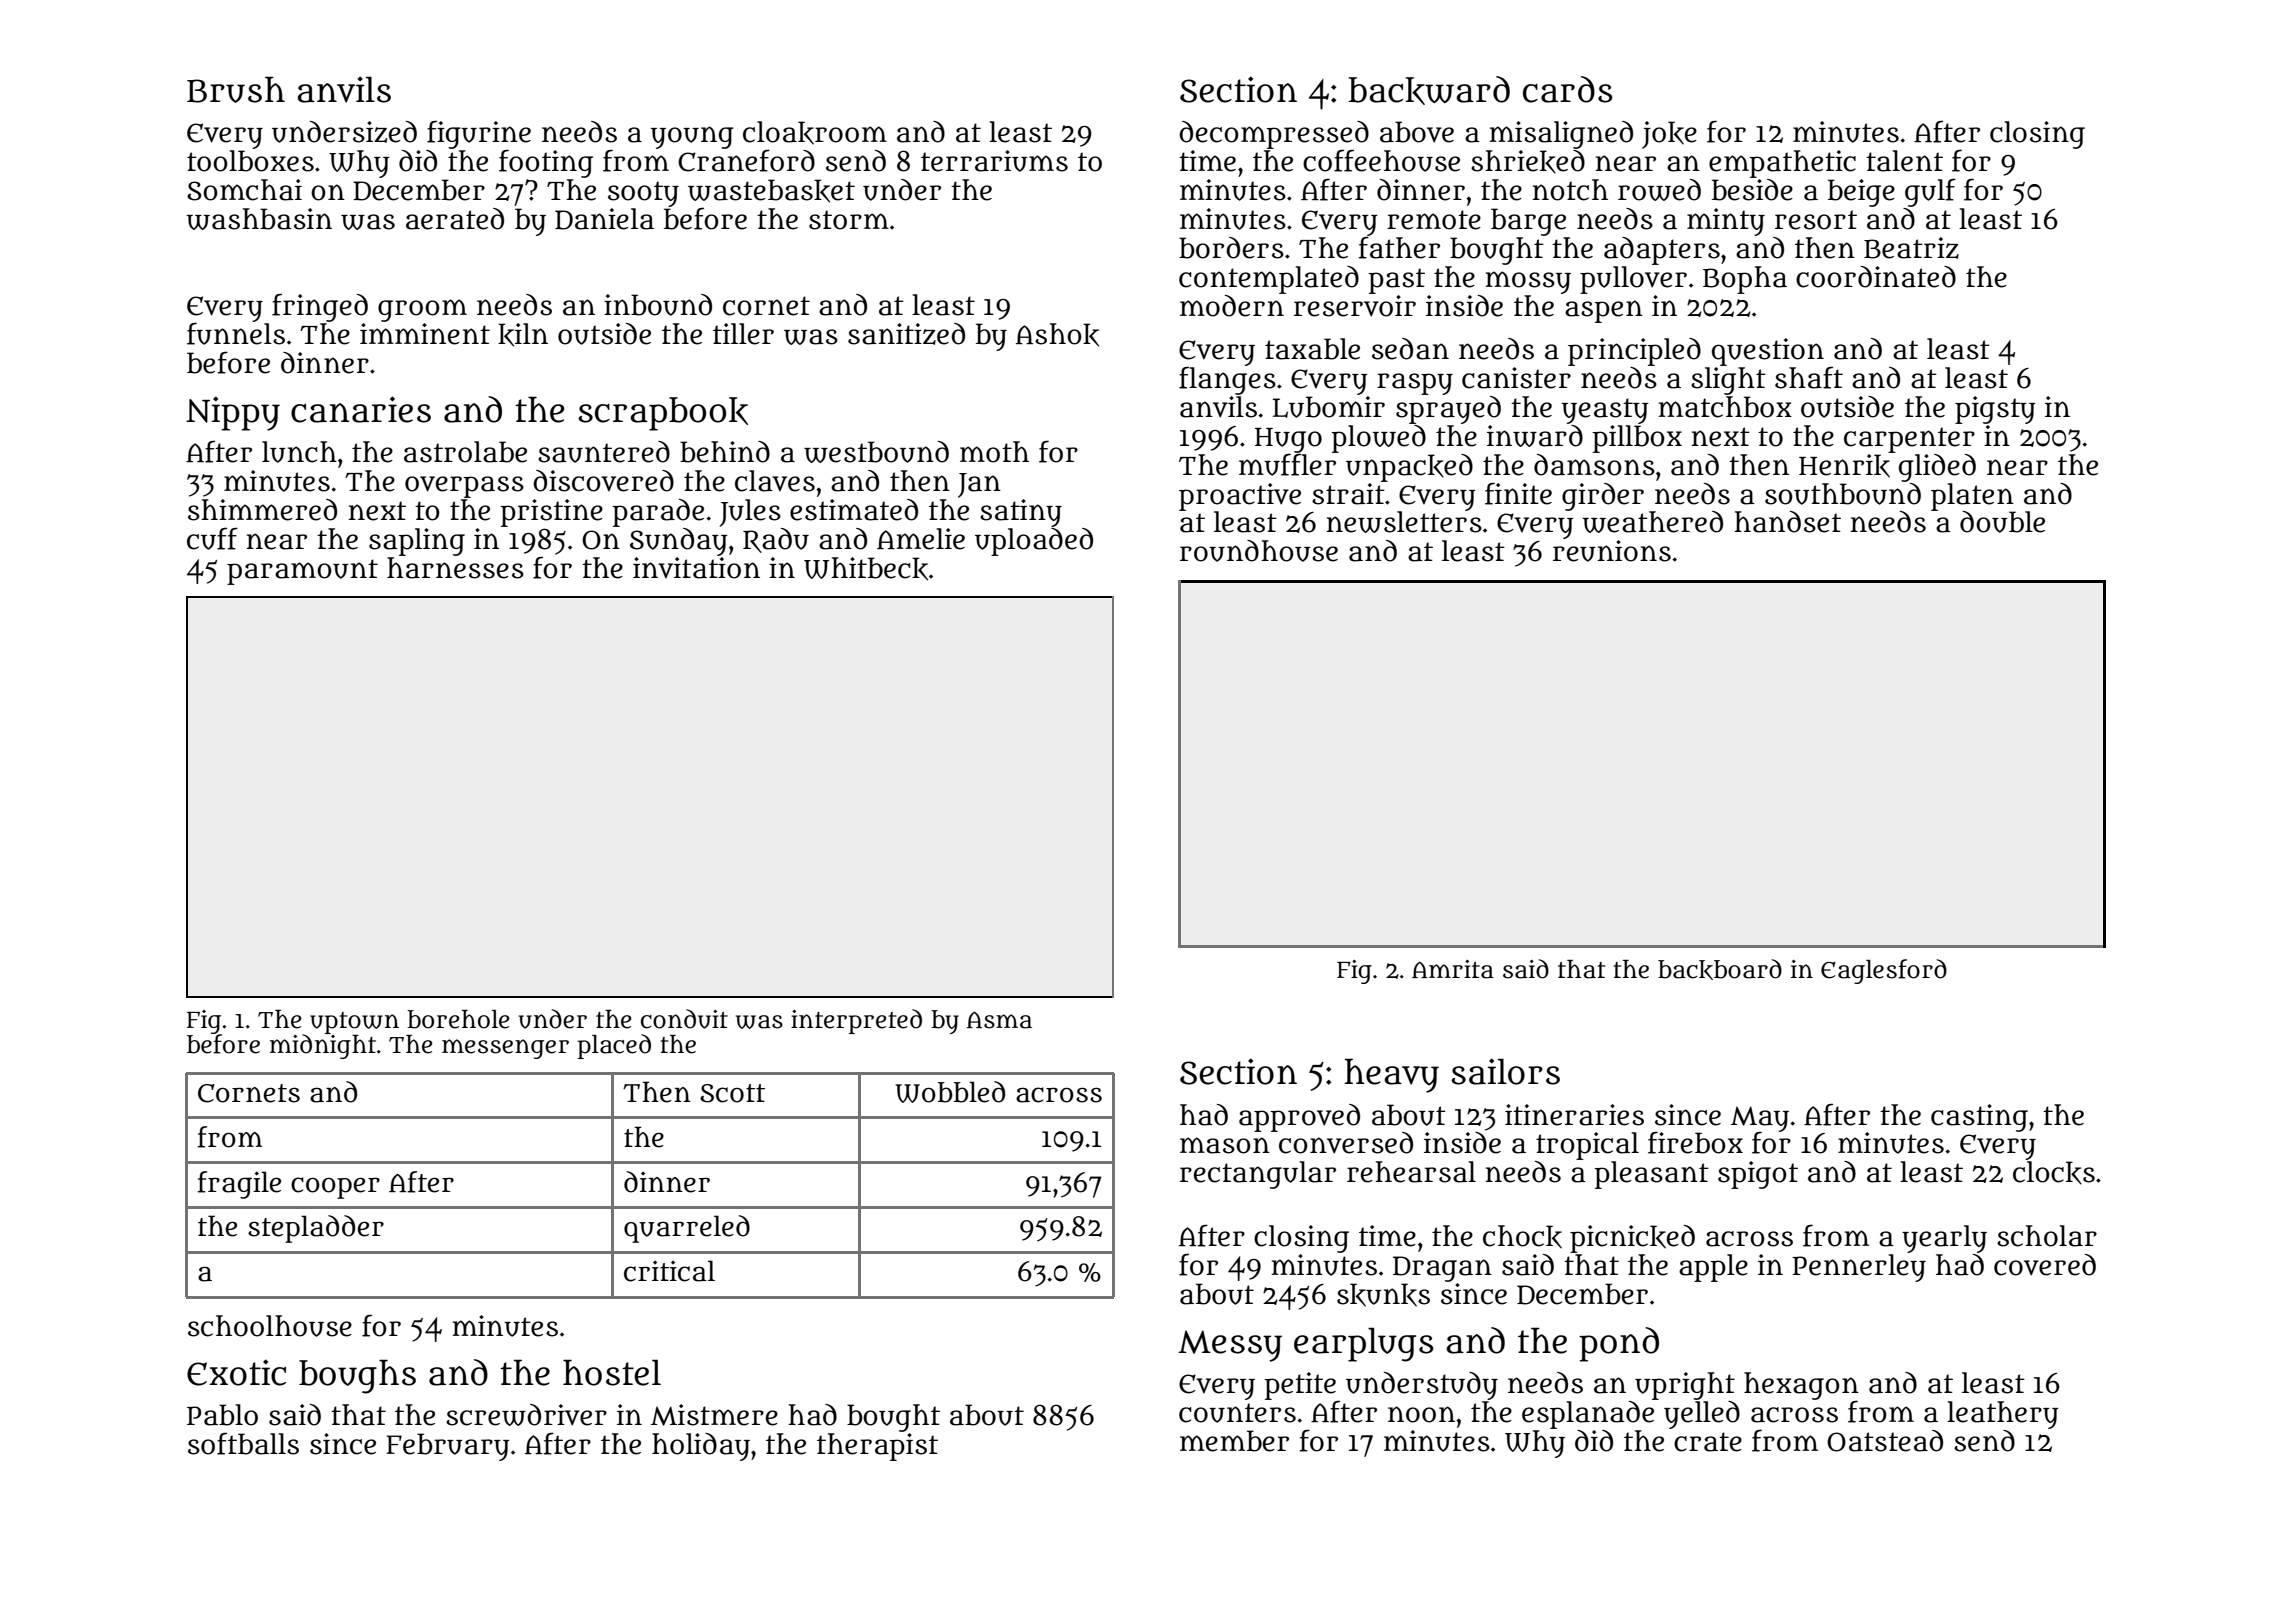 This screenshot has width=2292, height=1620. Describe the element at coordinates (1287, 464) in the screenshot. I see `muffler` at that location.
